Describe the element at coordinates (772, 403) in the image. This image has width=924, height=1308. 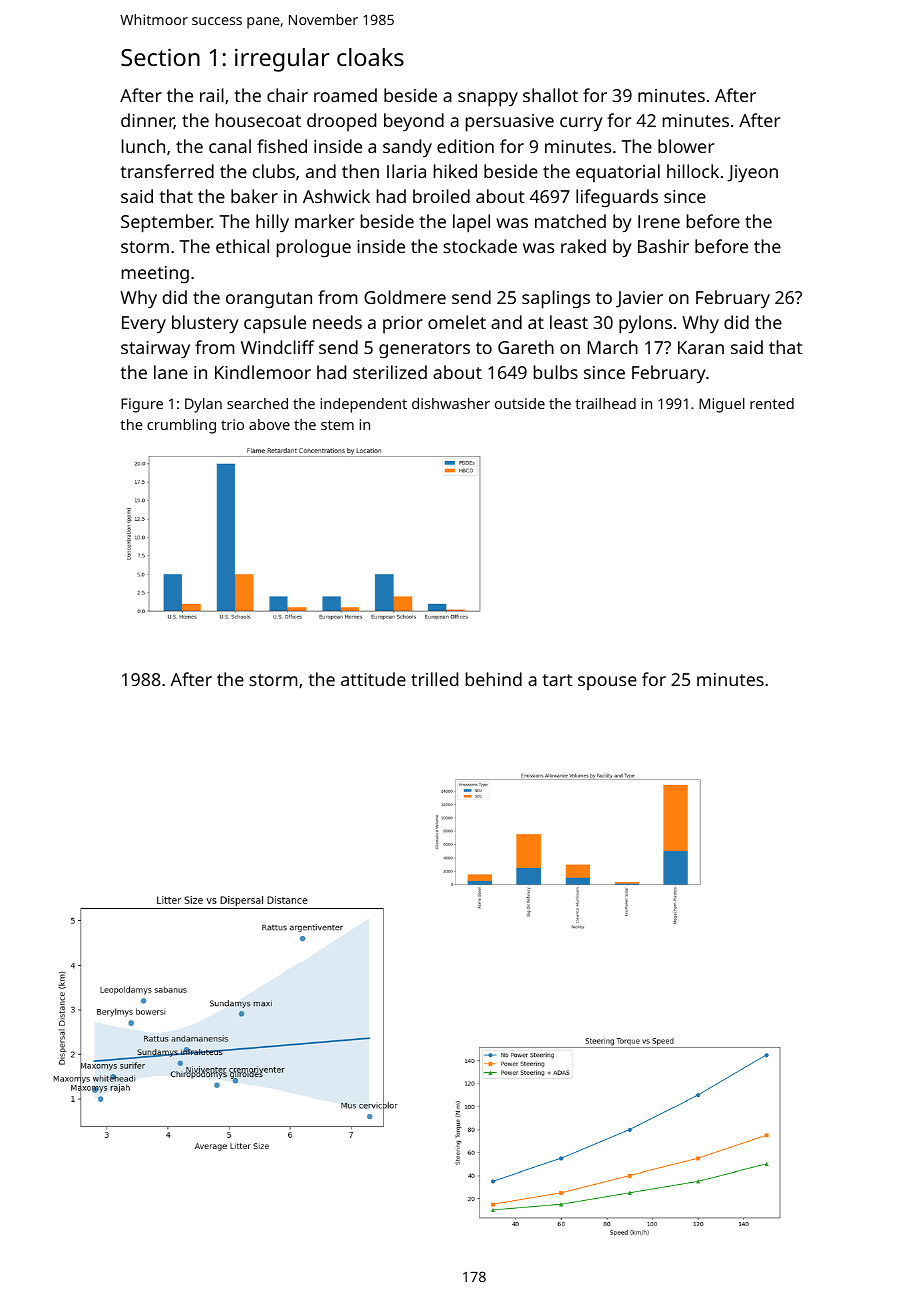
I see `rented` at that location.
